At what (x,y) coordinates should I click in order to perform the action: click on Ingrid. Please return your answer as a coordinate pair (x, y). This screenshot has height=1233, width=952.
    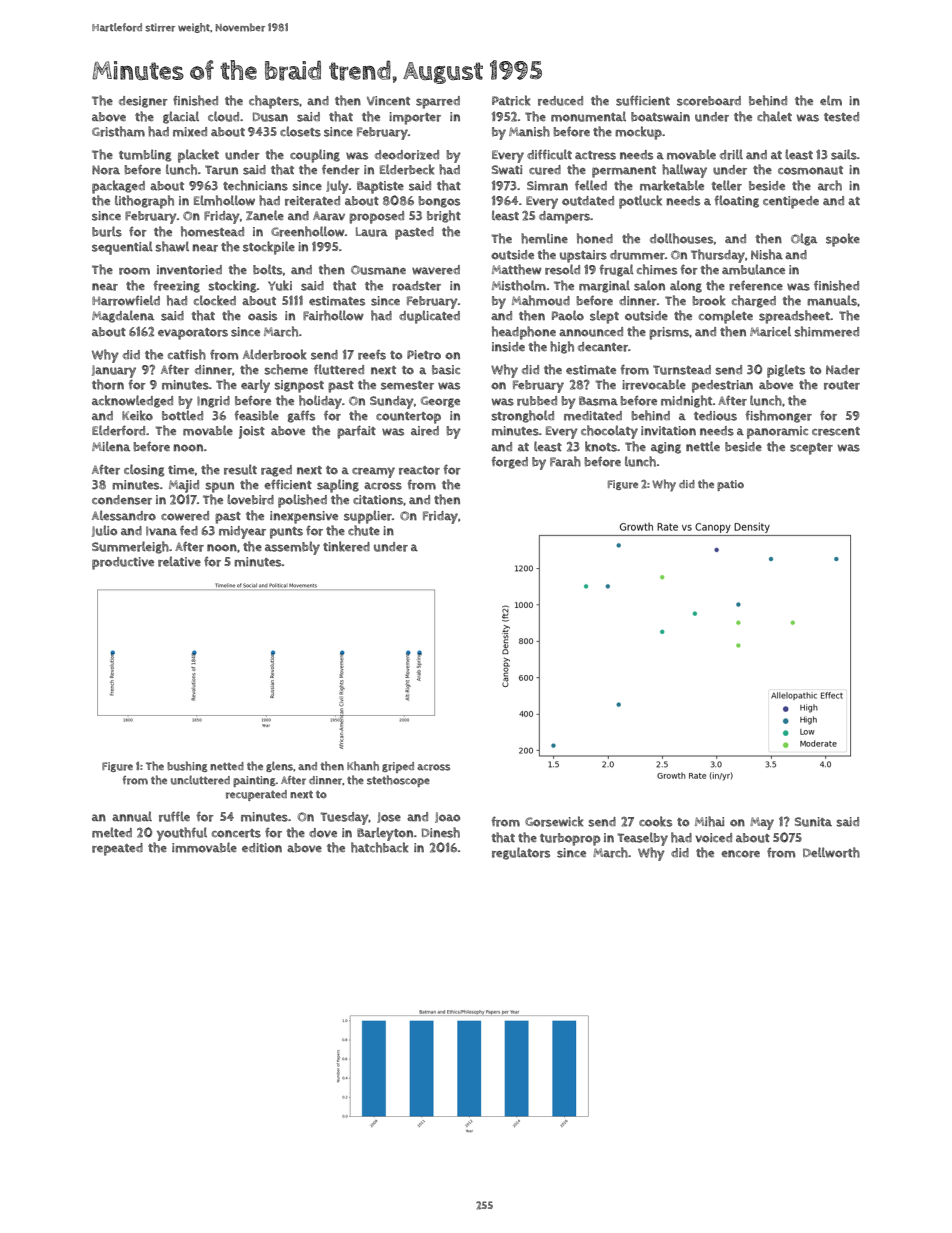
    Looking at the image, I should click on (213, 402).
